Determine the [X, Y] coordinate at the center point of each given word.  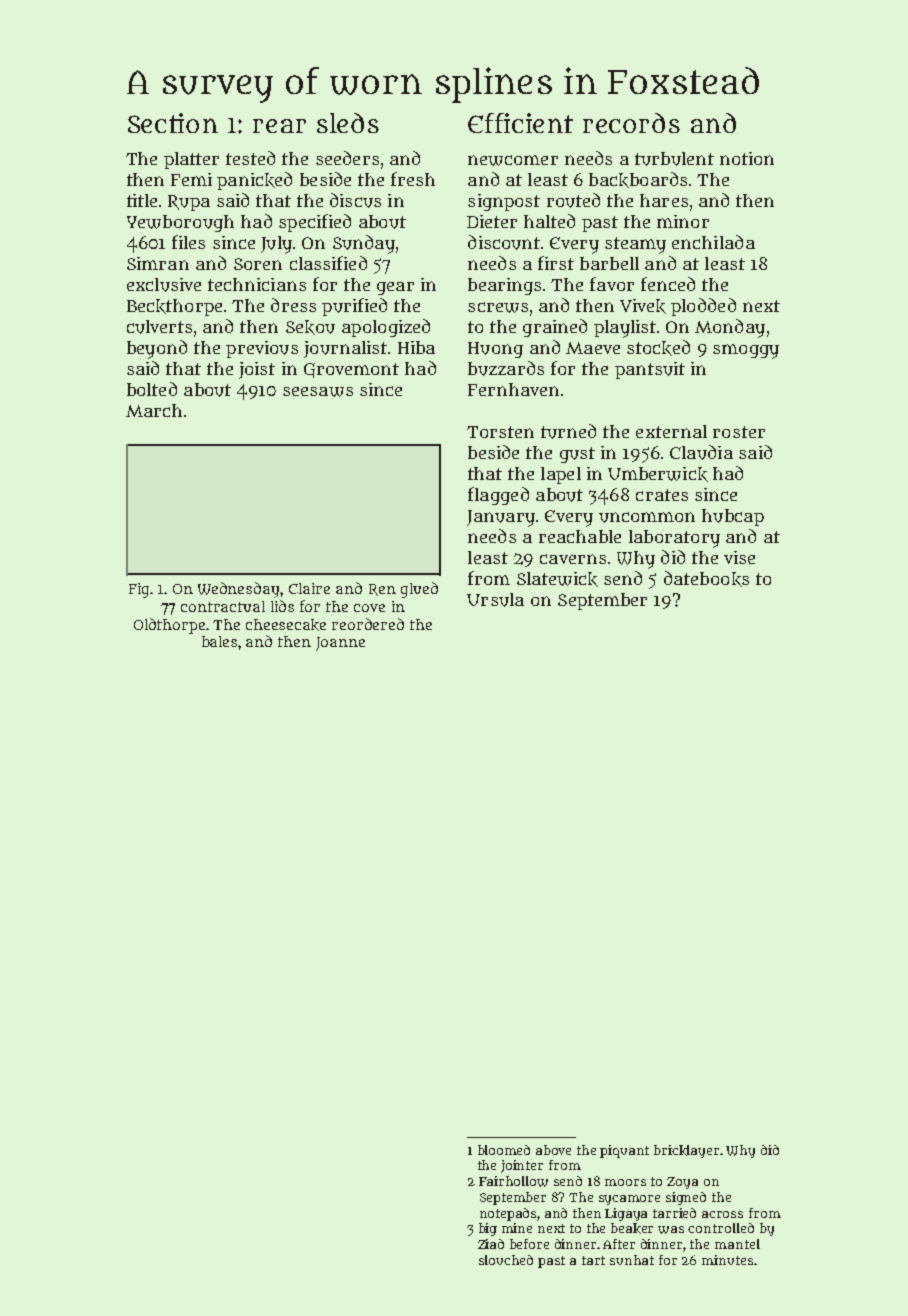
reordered [368, 624]
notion [747, 158]
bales [219, 641]
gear [395, 288]
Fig [139, 590]
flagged [498, 496]
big [488, 1229]
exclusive [164, 285]
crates [662, 495]
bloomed [504, 1150]
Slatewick [557, 579]
